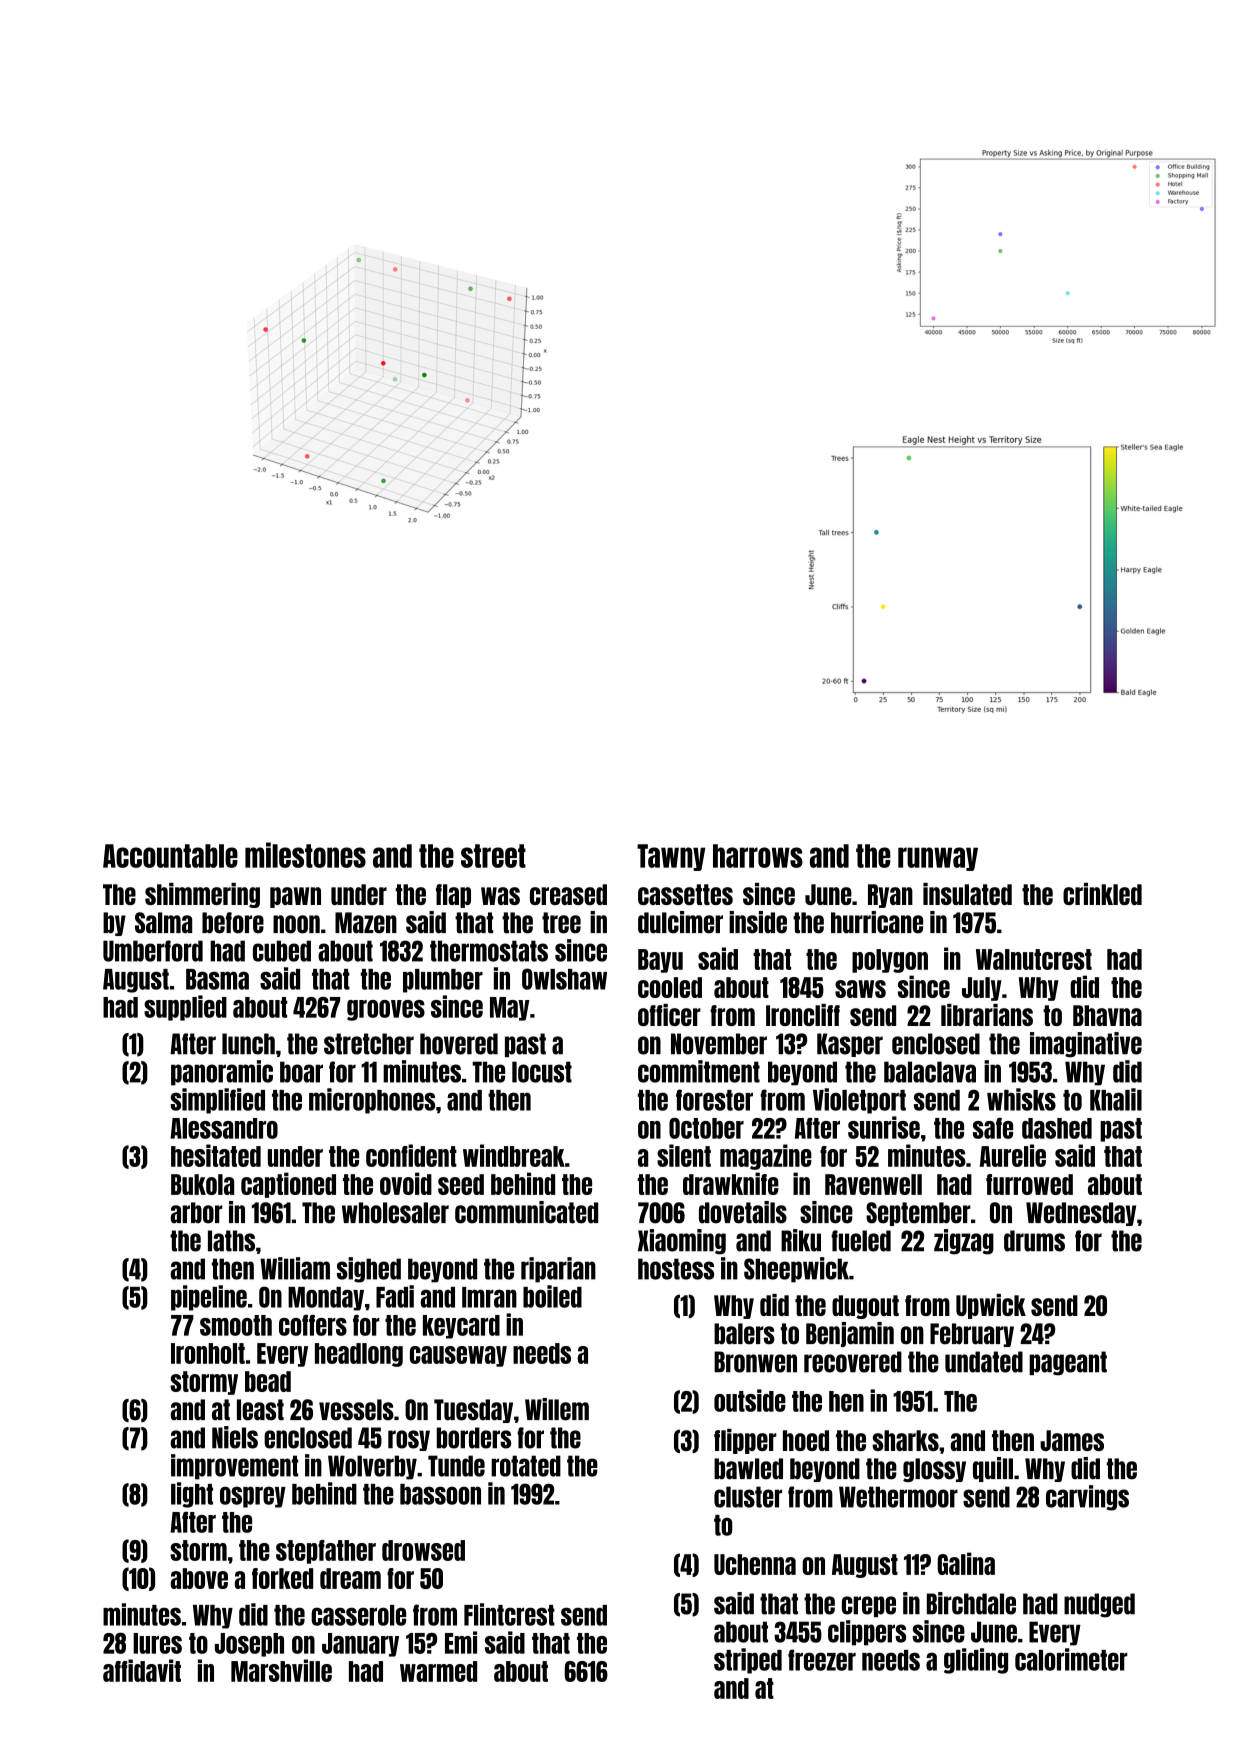 The width and height of the screenshot is (1245, 1761). I want to click on osprey, so click(253, 1497).
